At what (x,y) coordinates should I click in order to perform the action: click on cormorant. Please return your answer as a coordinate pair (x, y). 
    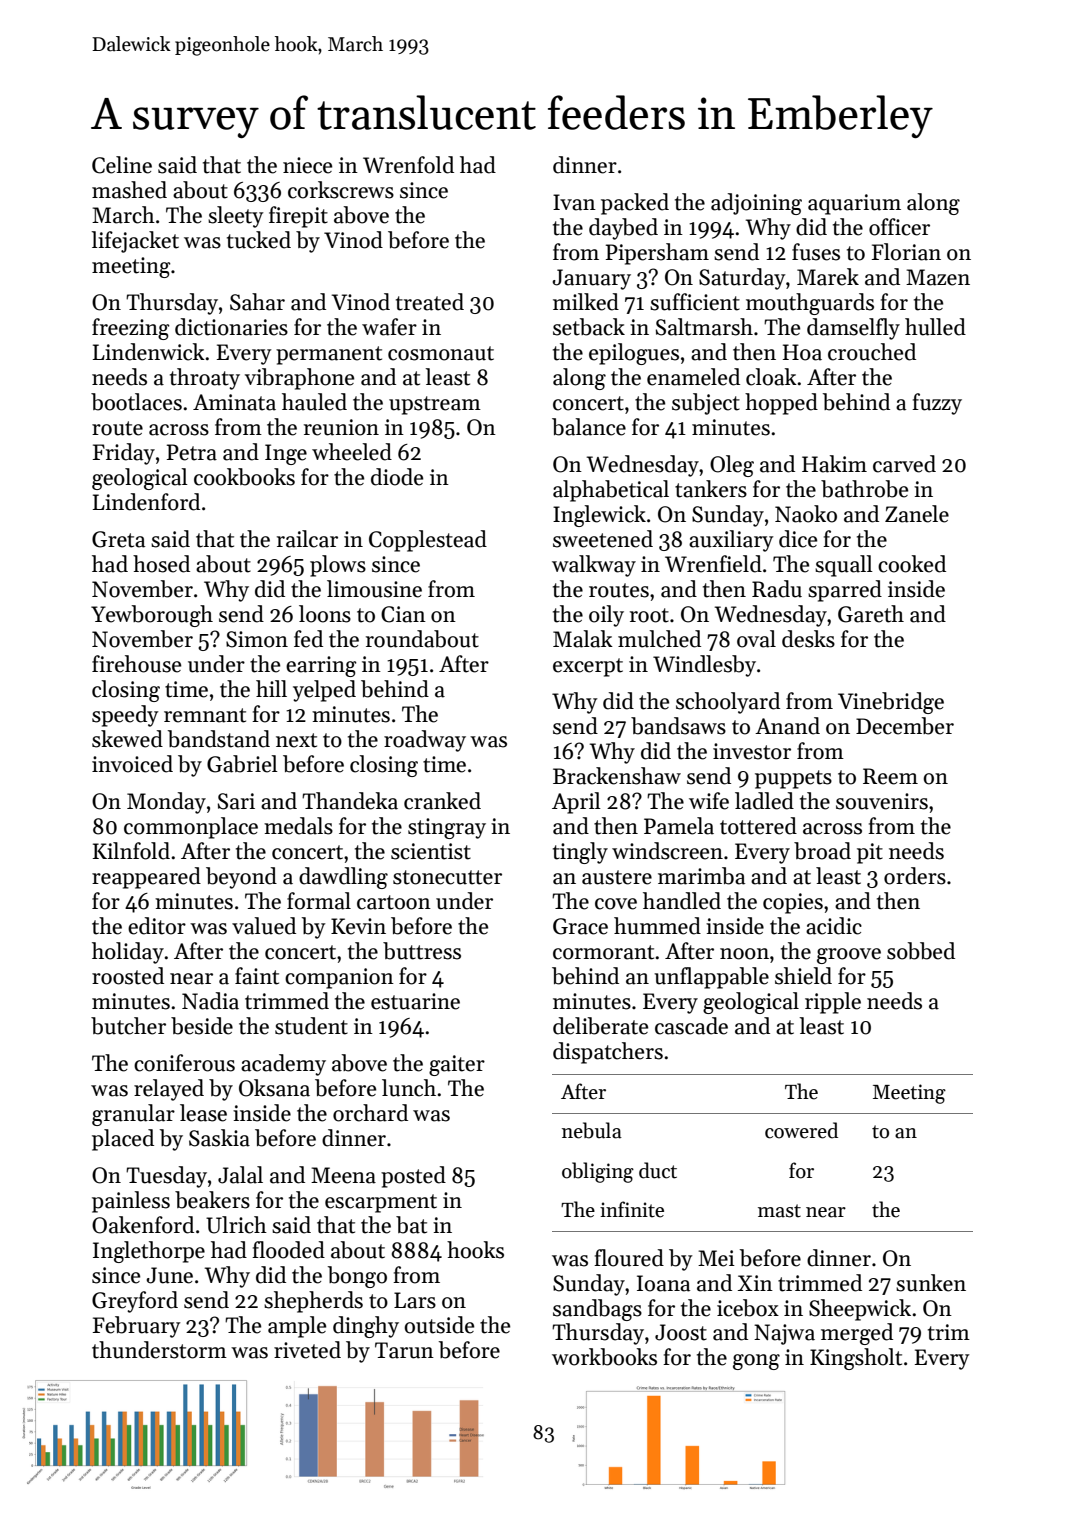
    Looking at the image, I should click on (603, 952).
